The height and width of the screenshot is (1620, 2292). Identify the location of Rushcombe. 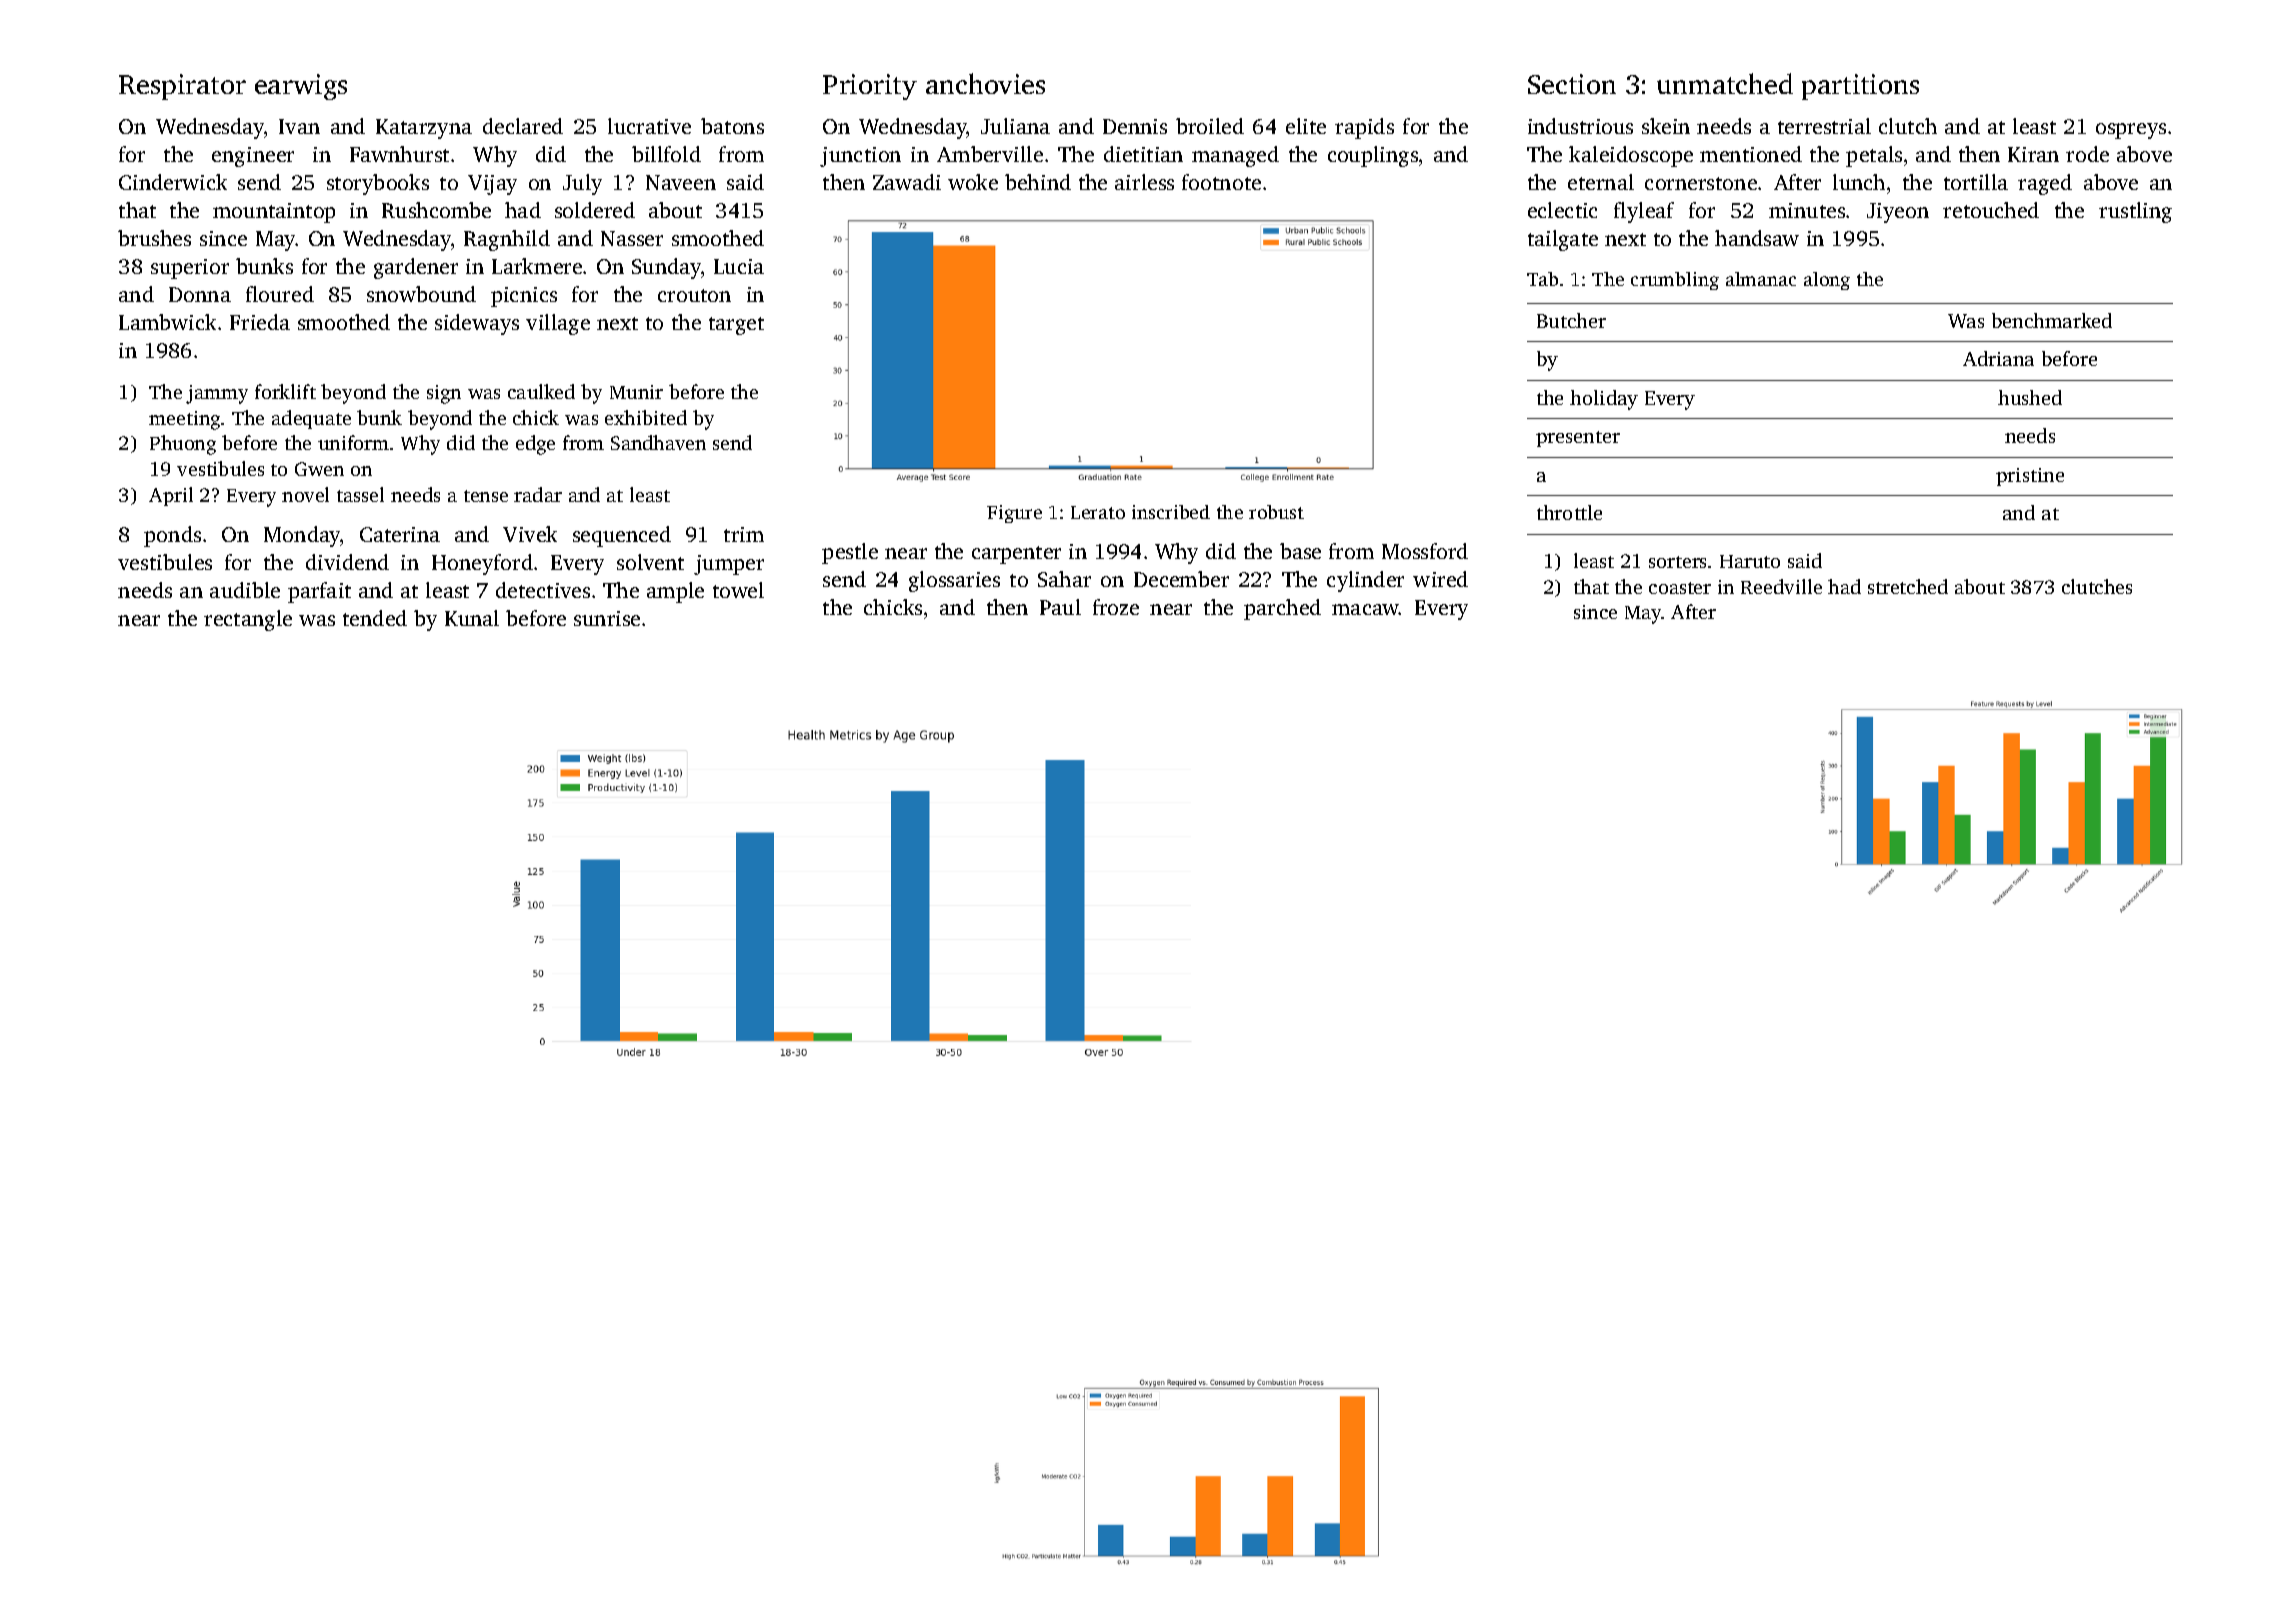
(436, 210).
